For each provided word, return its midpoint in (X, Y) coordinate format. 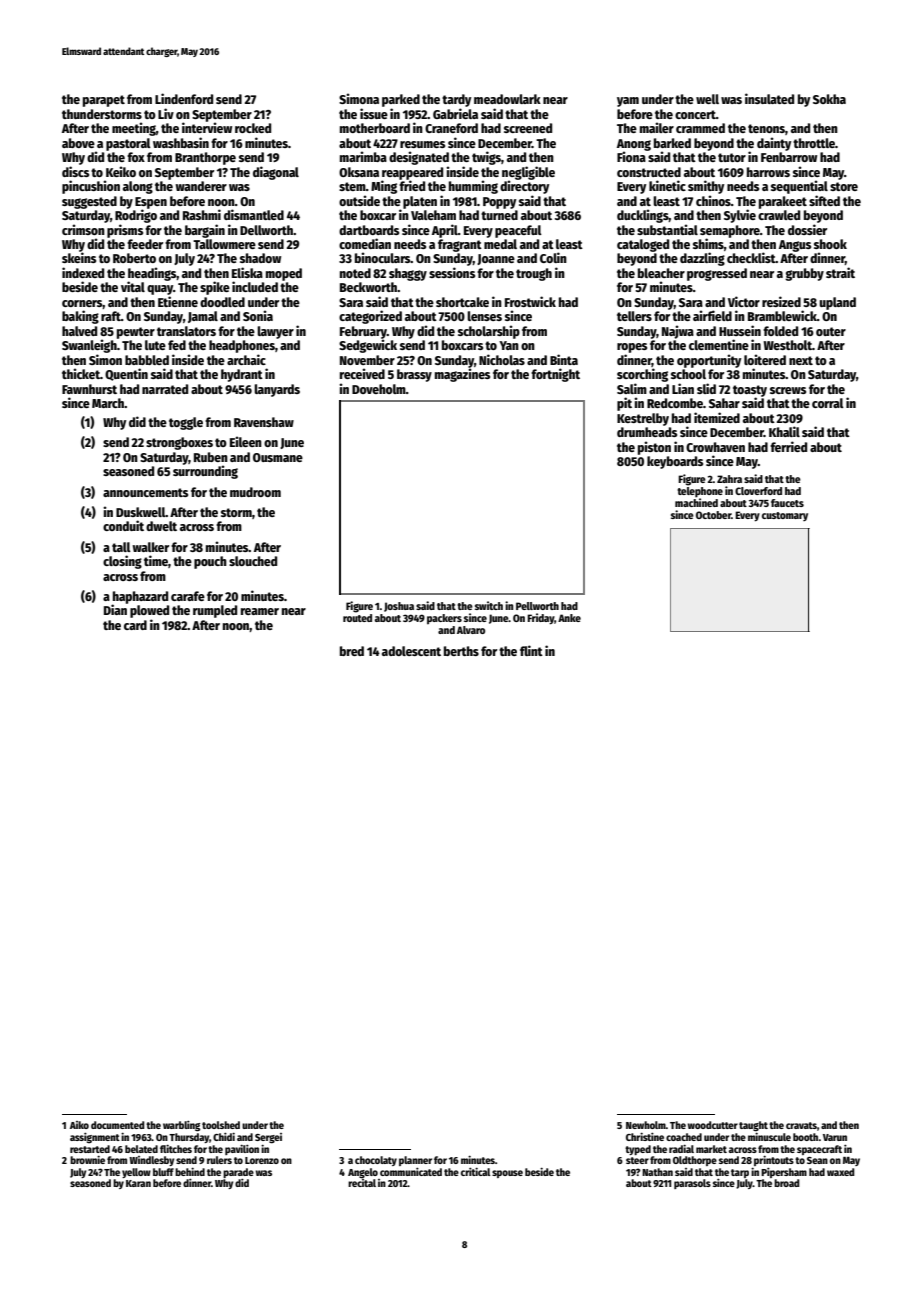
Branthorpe (205, 158)
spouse (507, 1174)
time (156, 560)
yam (628, 102)
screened (528, 128)
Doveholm (379, 389)
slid (706, 388)
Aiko (79, 1125)
